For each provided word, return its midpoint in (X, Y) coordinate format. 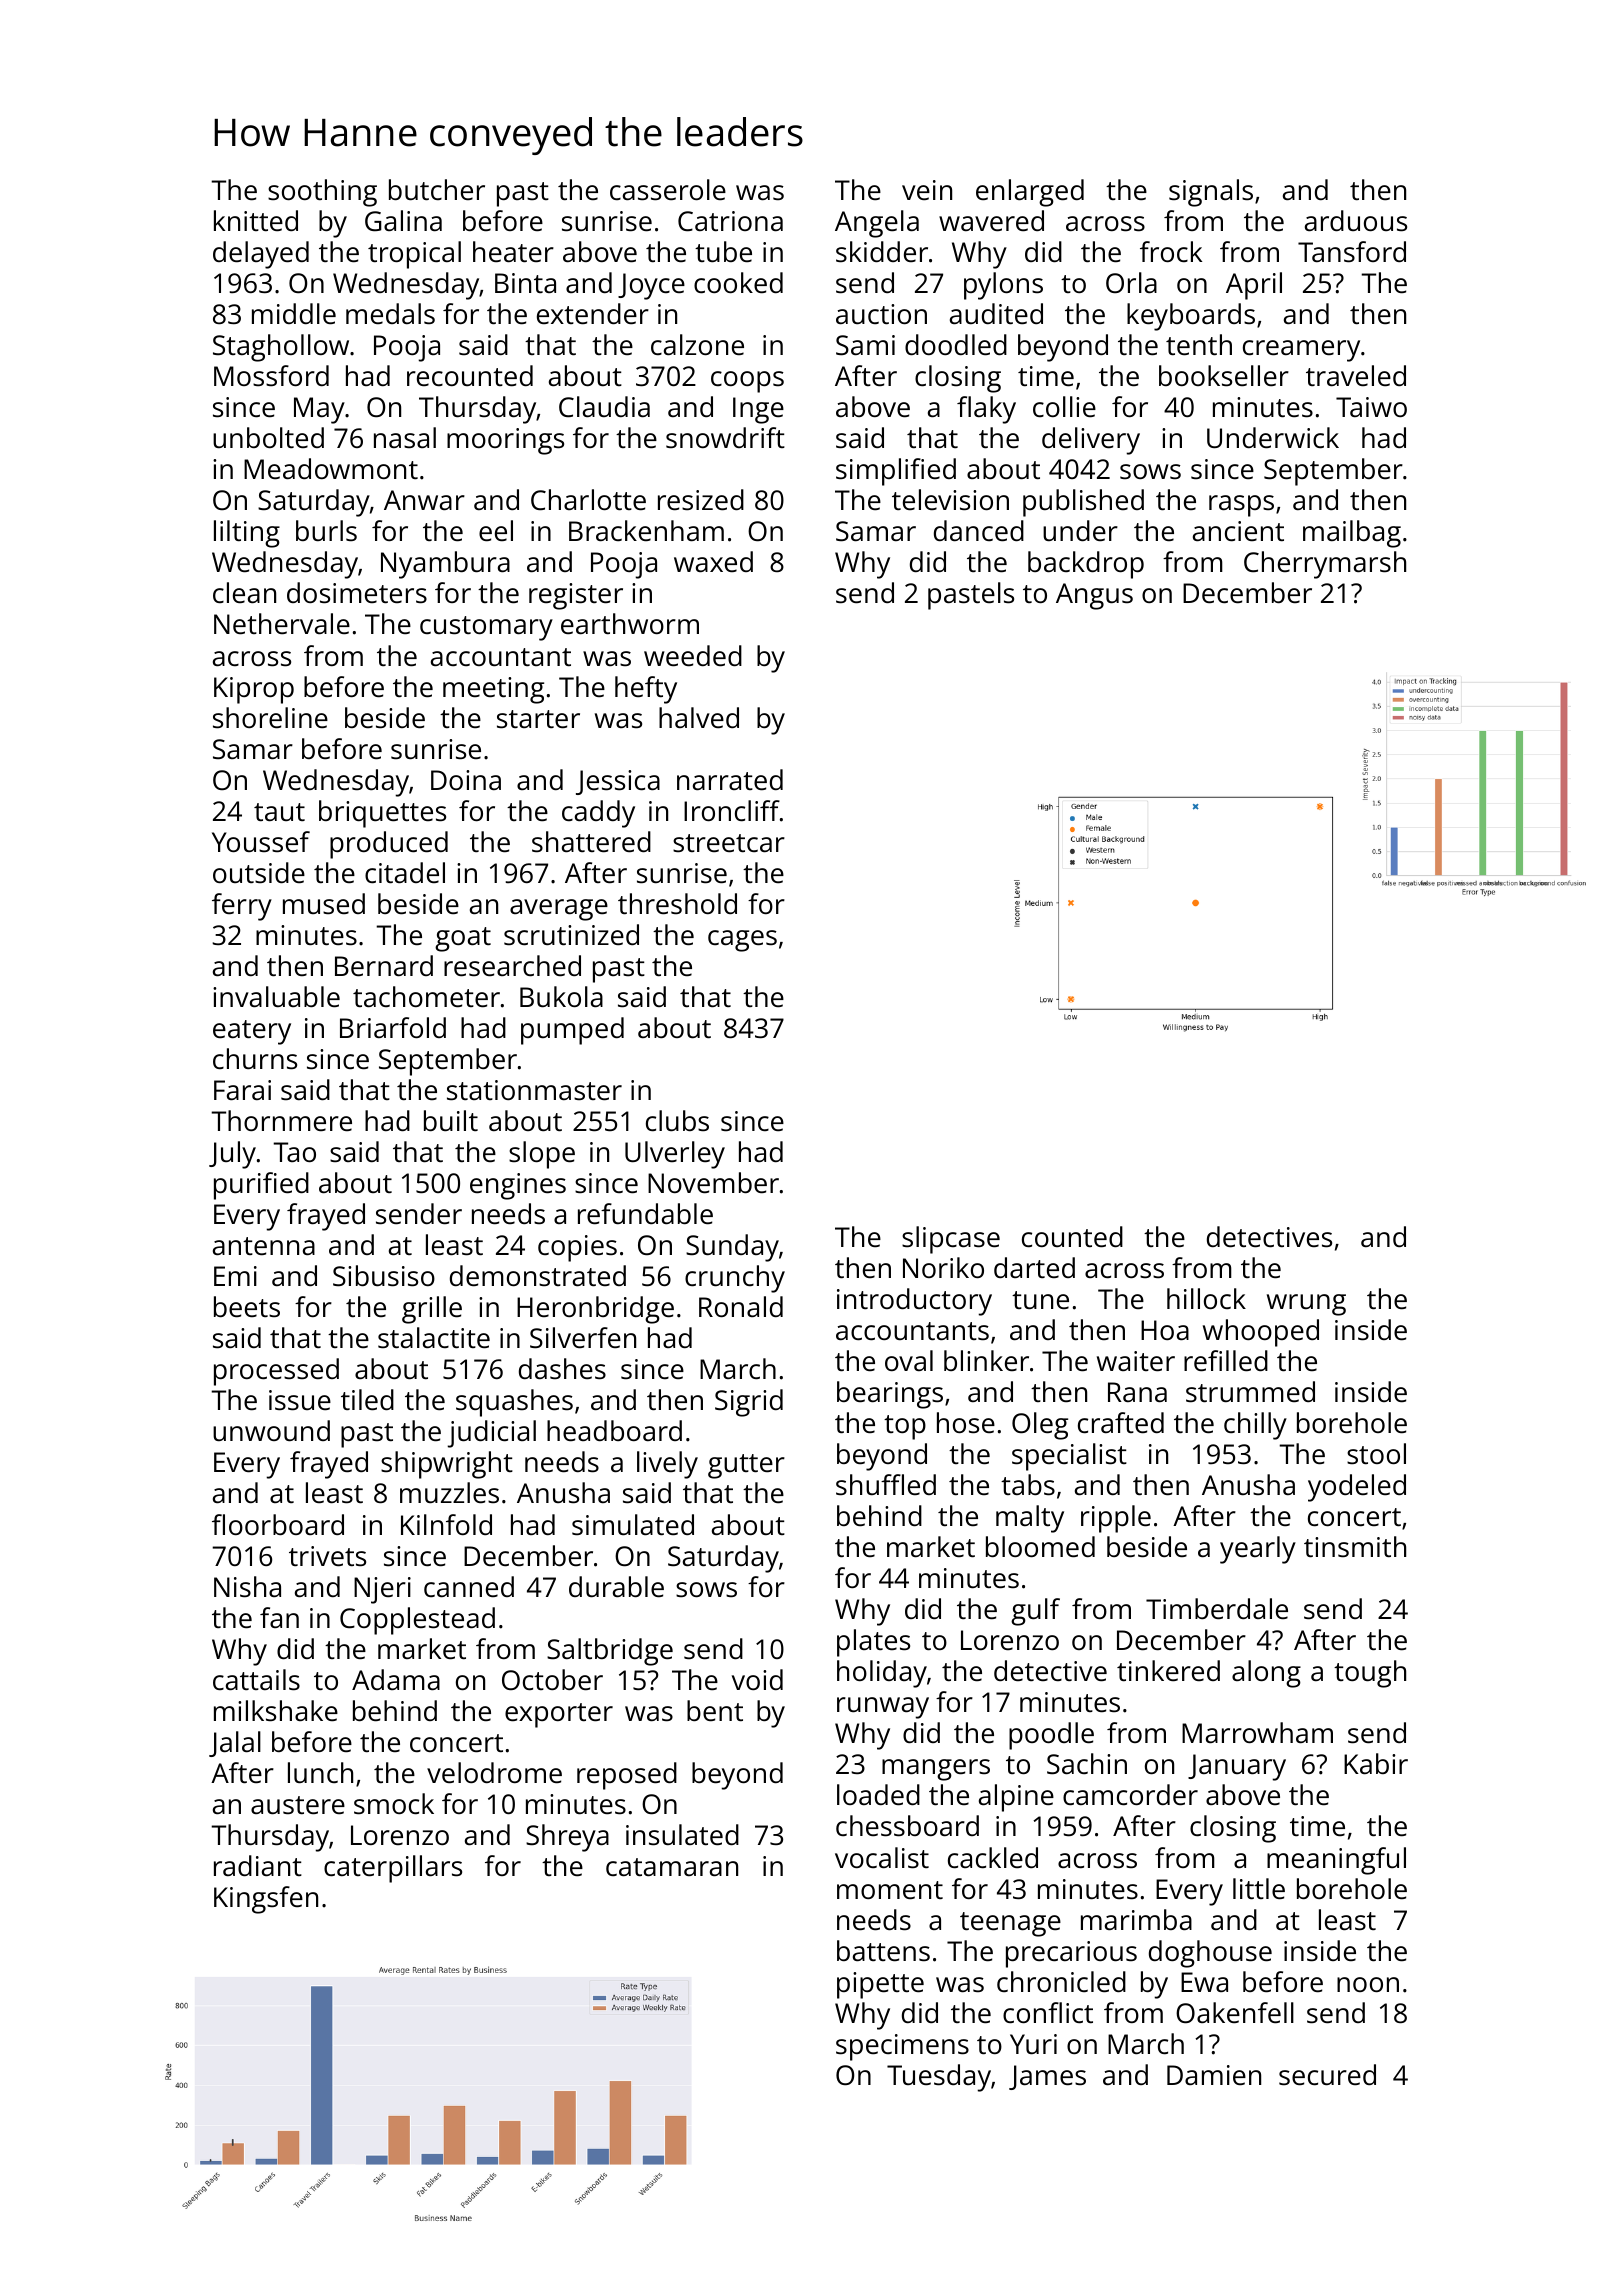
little (1259, 1889)
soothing (322, 193)
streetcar (729, 843)
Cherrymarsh (1325, 565)
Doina (466, 780)
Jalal (235, 1744)
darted (1034, 1267)
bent (715, 1711)
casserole (668, 190)
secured (1327, 2075)
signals (1211, 193)
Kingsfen (266, 1900)
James (1047, 2077)
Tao (294, 1152)
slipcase (951, 1240)
